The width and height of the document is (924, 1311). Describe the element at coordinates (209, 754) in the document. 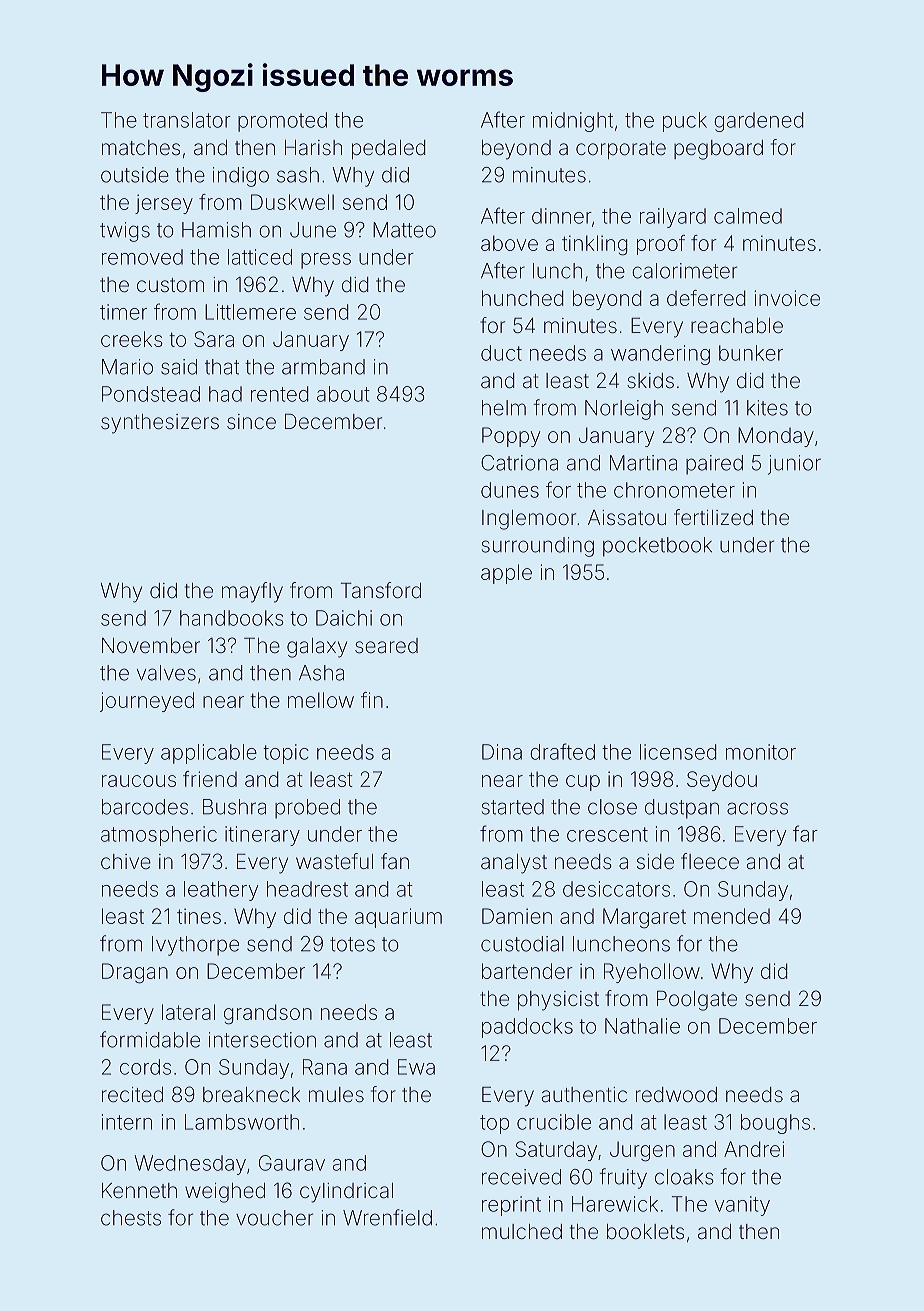

I see `applicable` at that location.
